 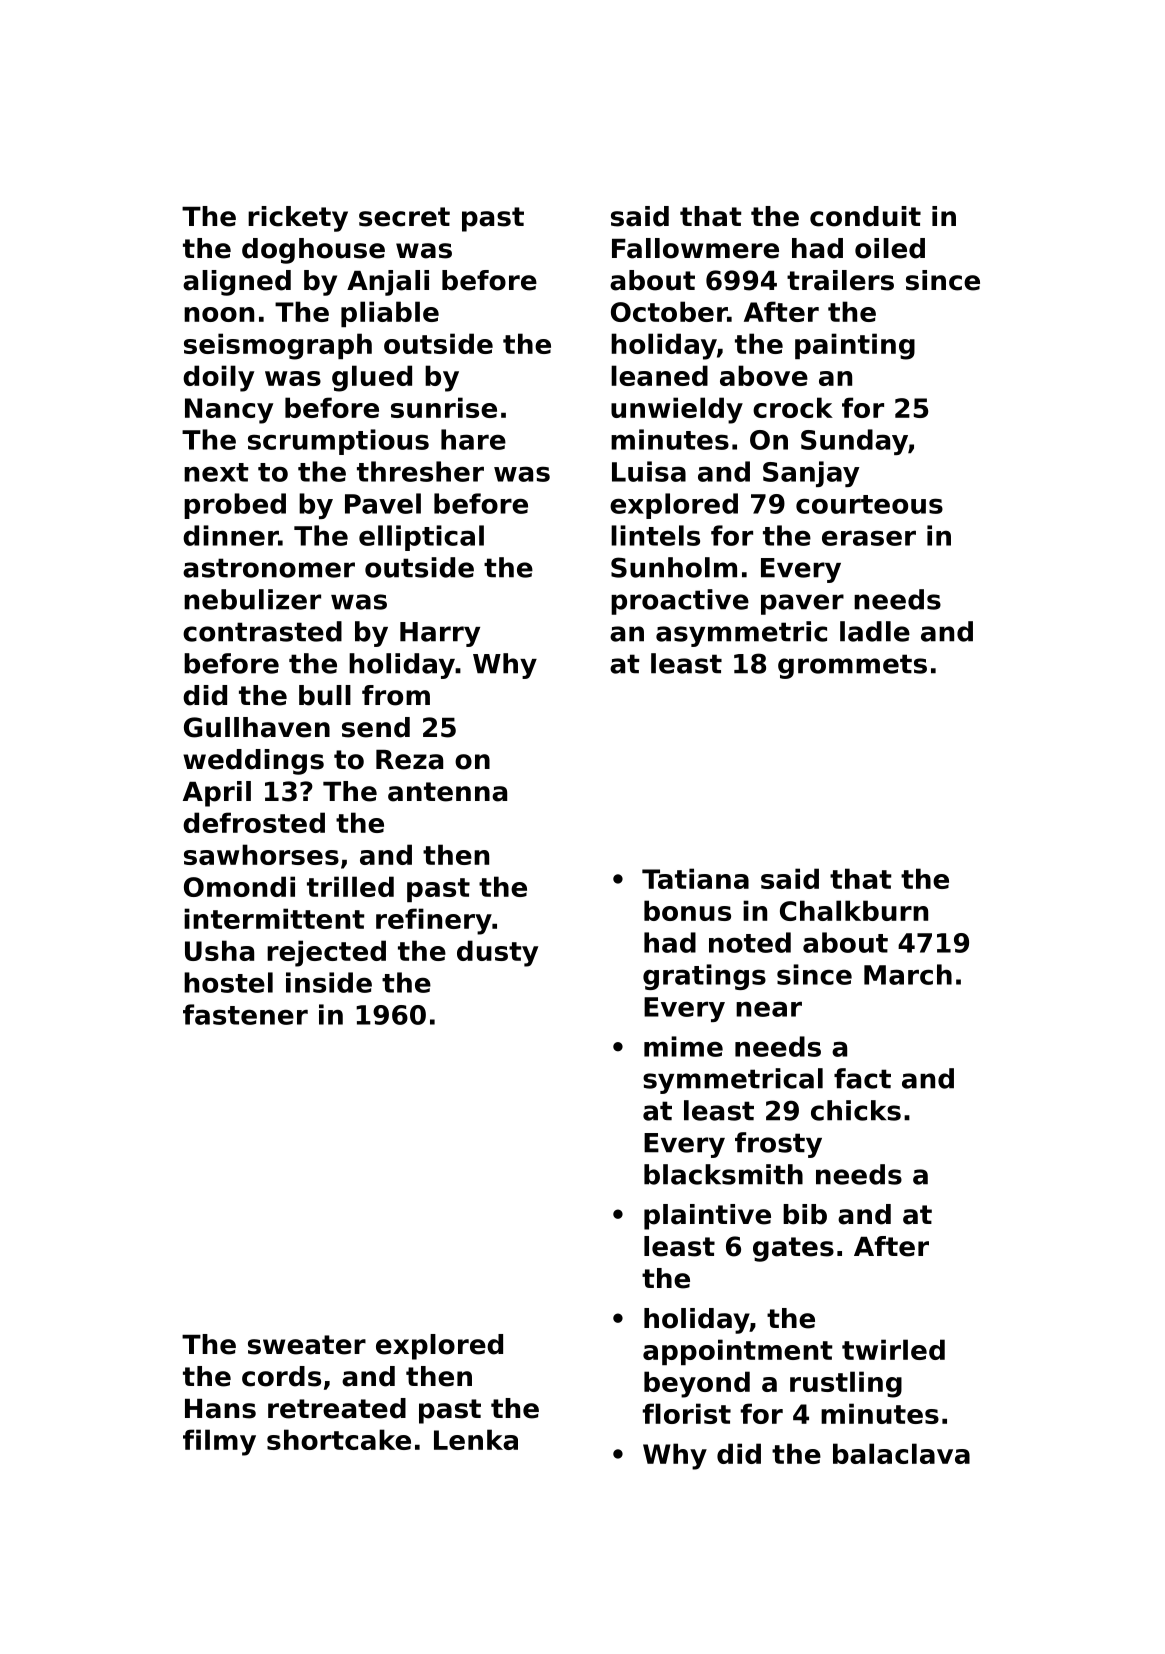 I want to click on refinery, so click(x=434, y=921).
